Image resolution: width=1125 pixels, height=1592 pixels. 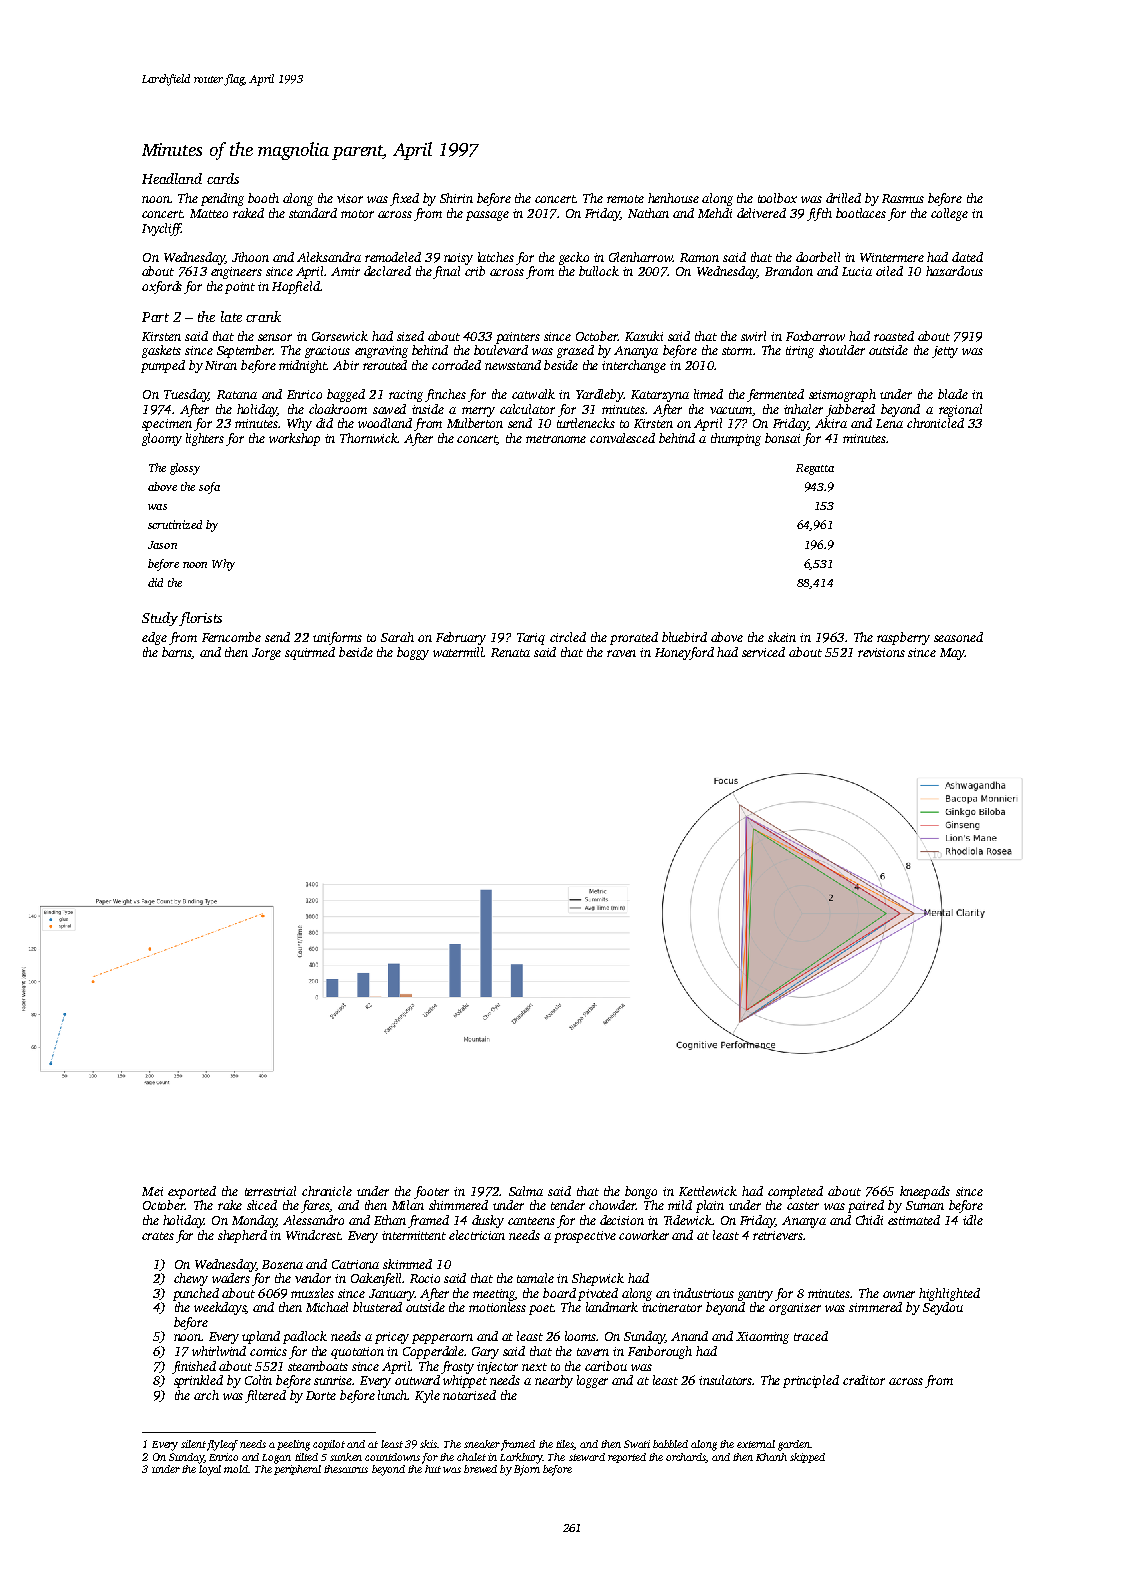 What do you see at coordinates (843, 198) in the page?
I see `drilled` at bounding box center [843, 198].
